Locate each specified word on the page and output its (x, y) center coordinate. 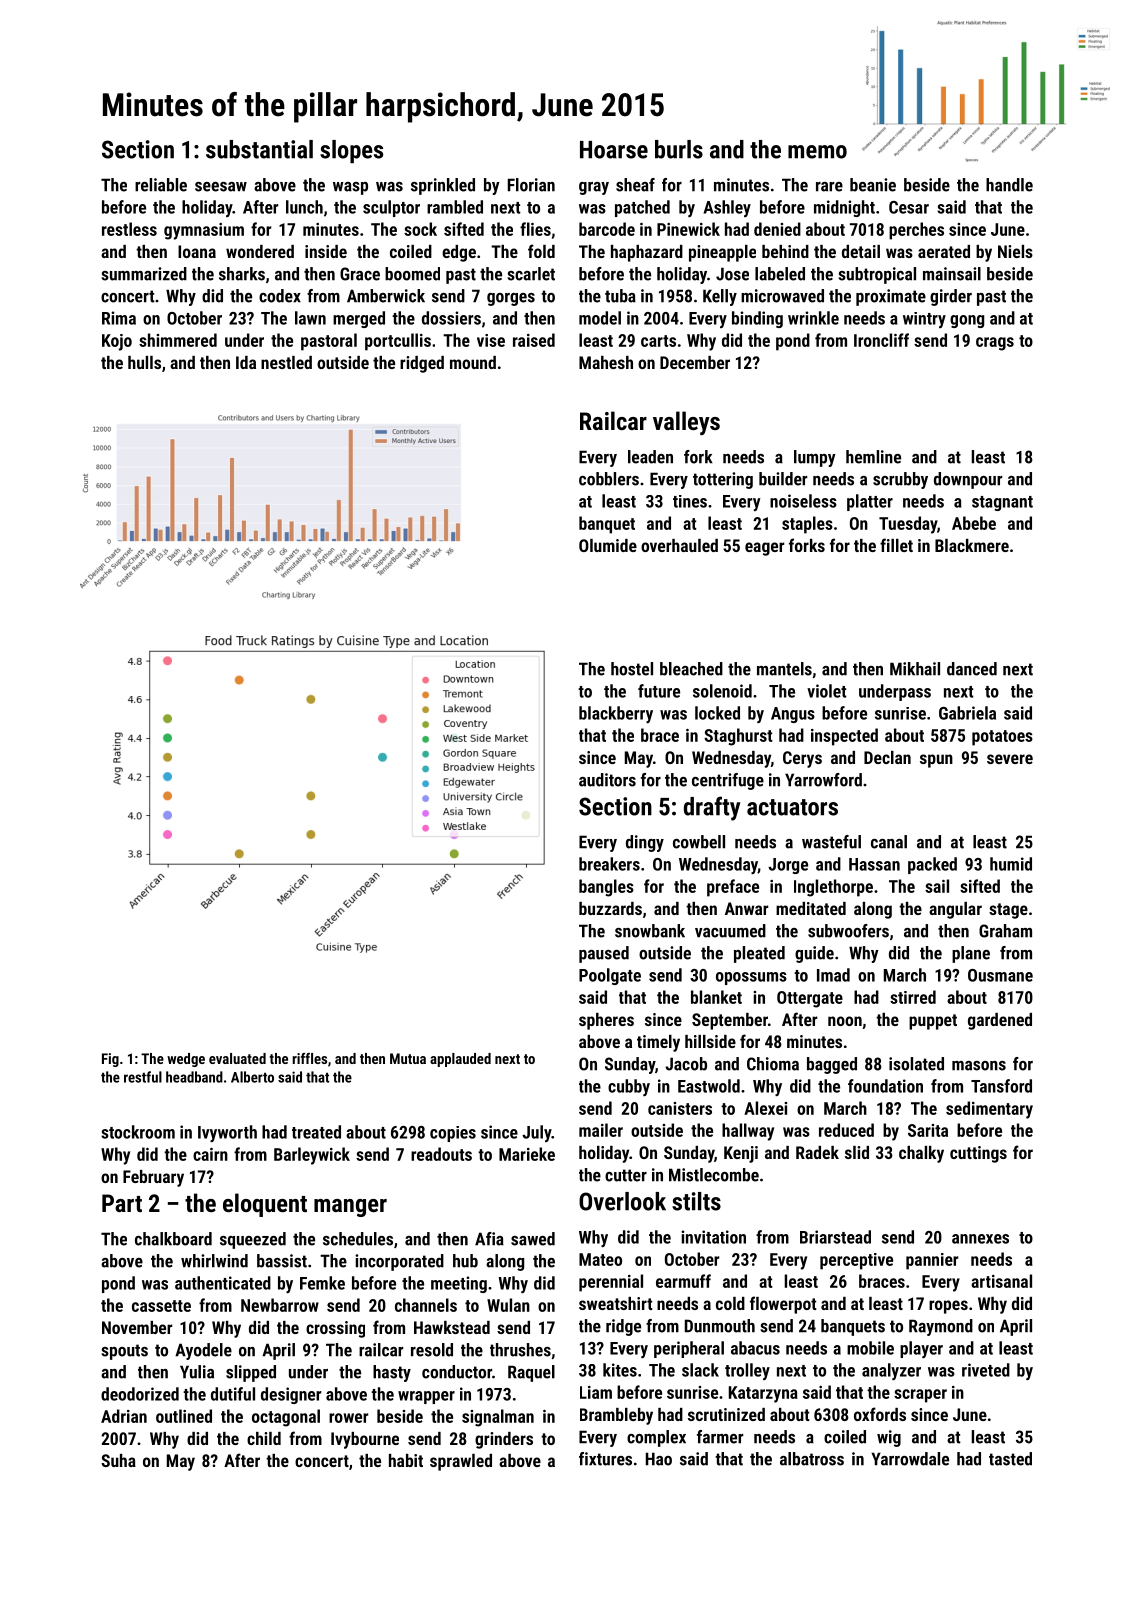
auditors (607, 780)
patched (642, 208)
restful (143, 1077)
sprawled (461, 1462)
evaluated (237, 1058)
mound (473, 362)
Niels (1015, 251)
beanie (873, 185)
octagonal (286, 1418)
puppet (933, 1022)
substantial (259, 149)
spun (936, 761)
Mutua (408, 1058)
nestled (286, 362)
